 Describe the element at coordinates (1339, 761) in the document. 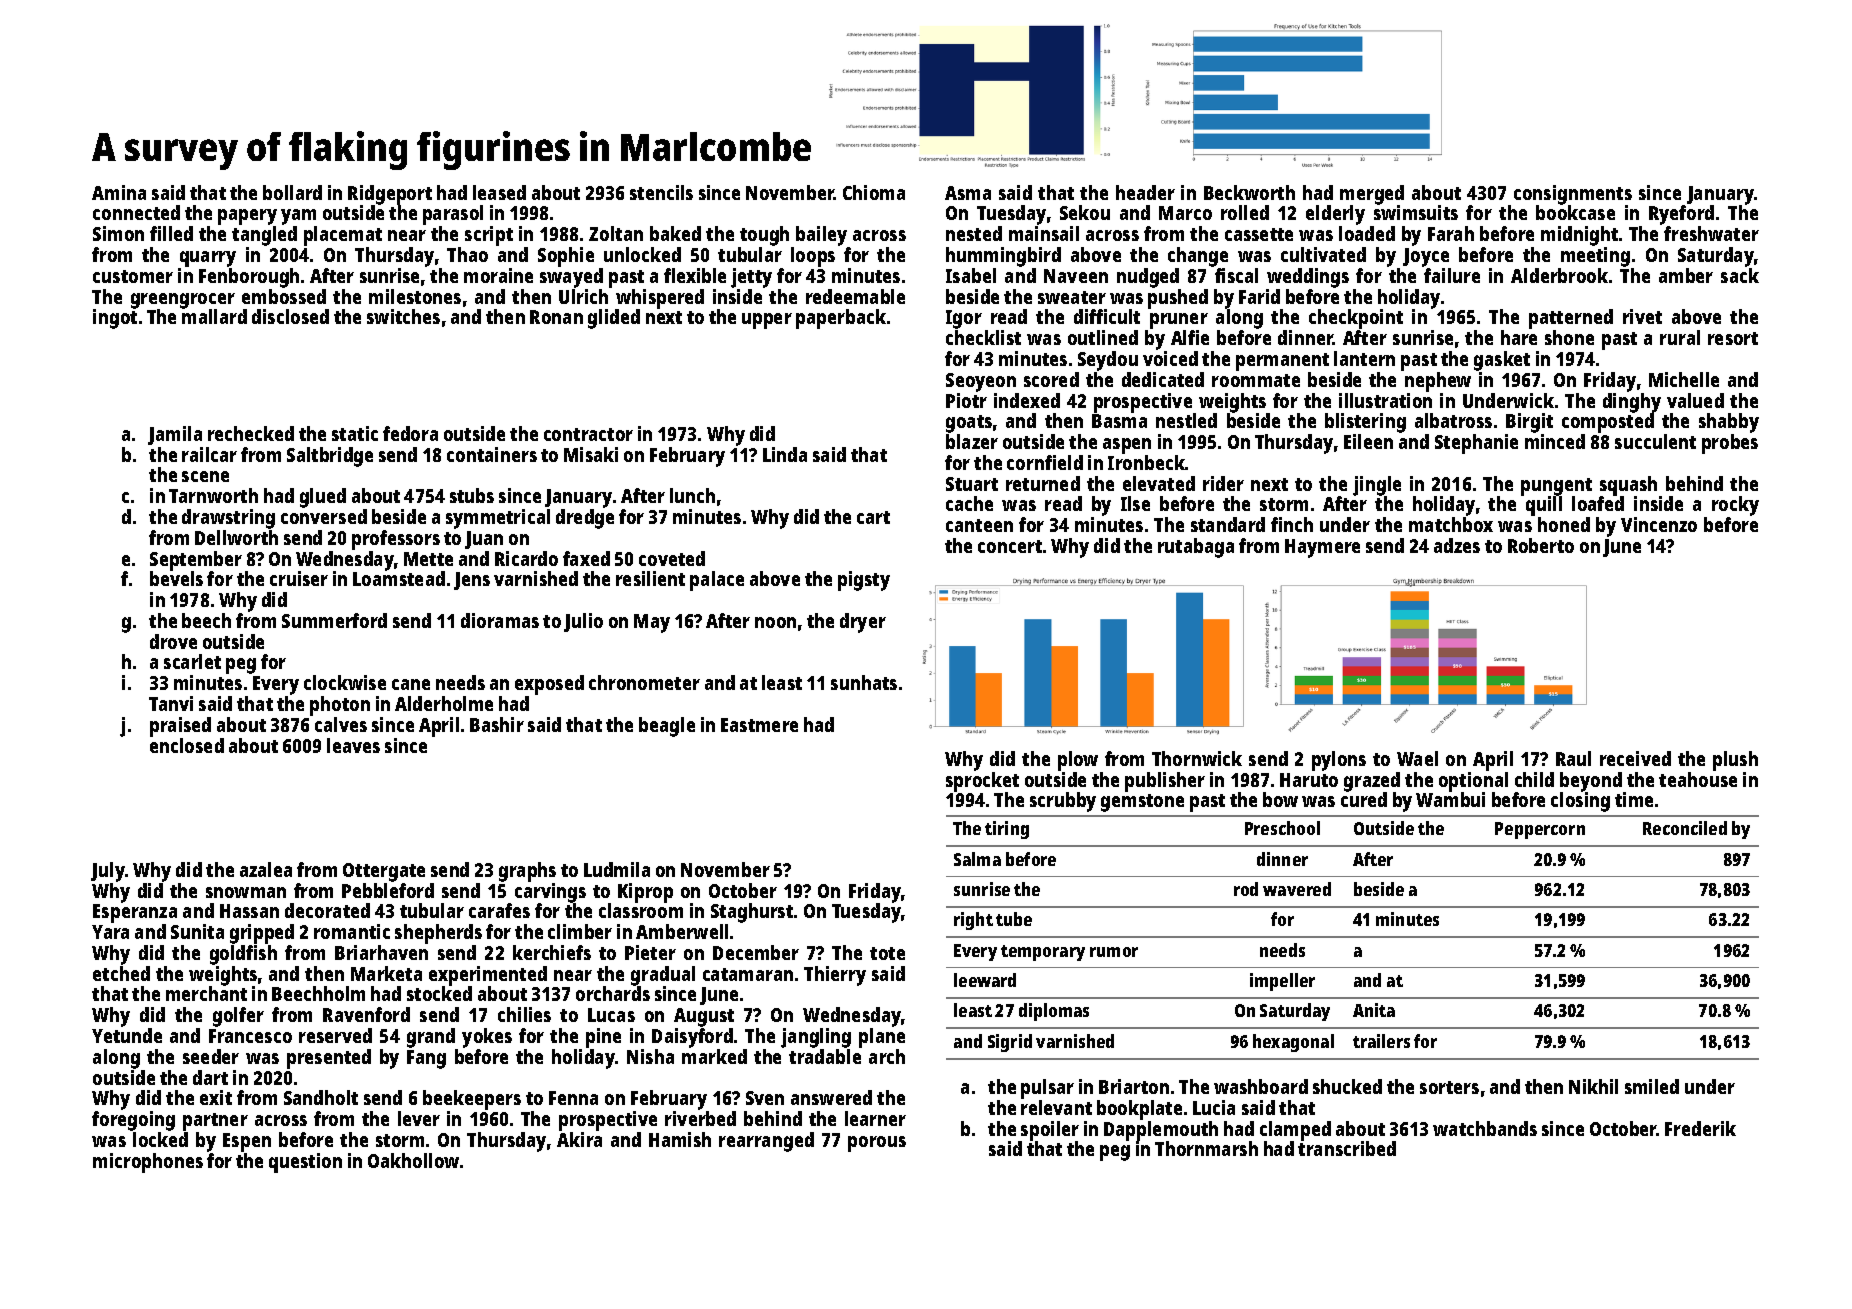

I see `pylons` at that location.
